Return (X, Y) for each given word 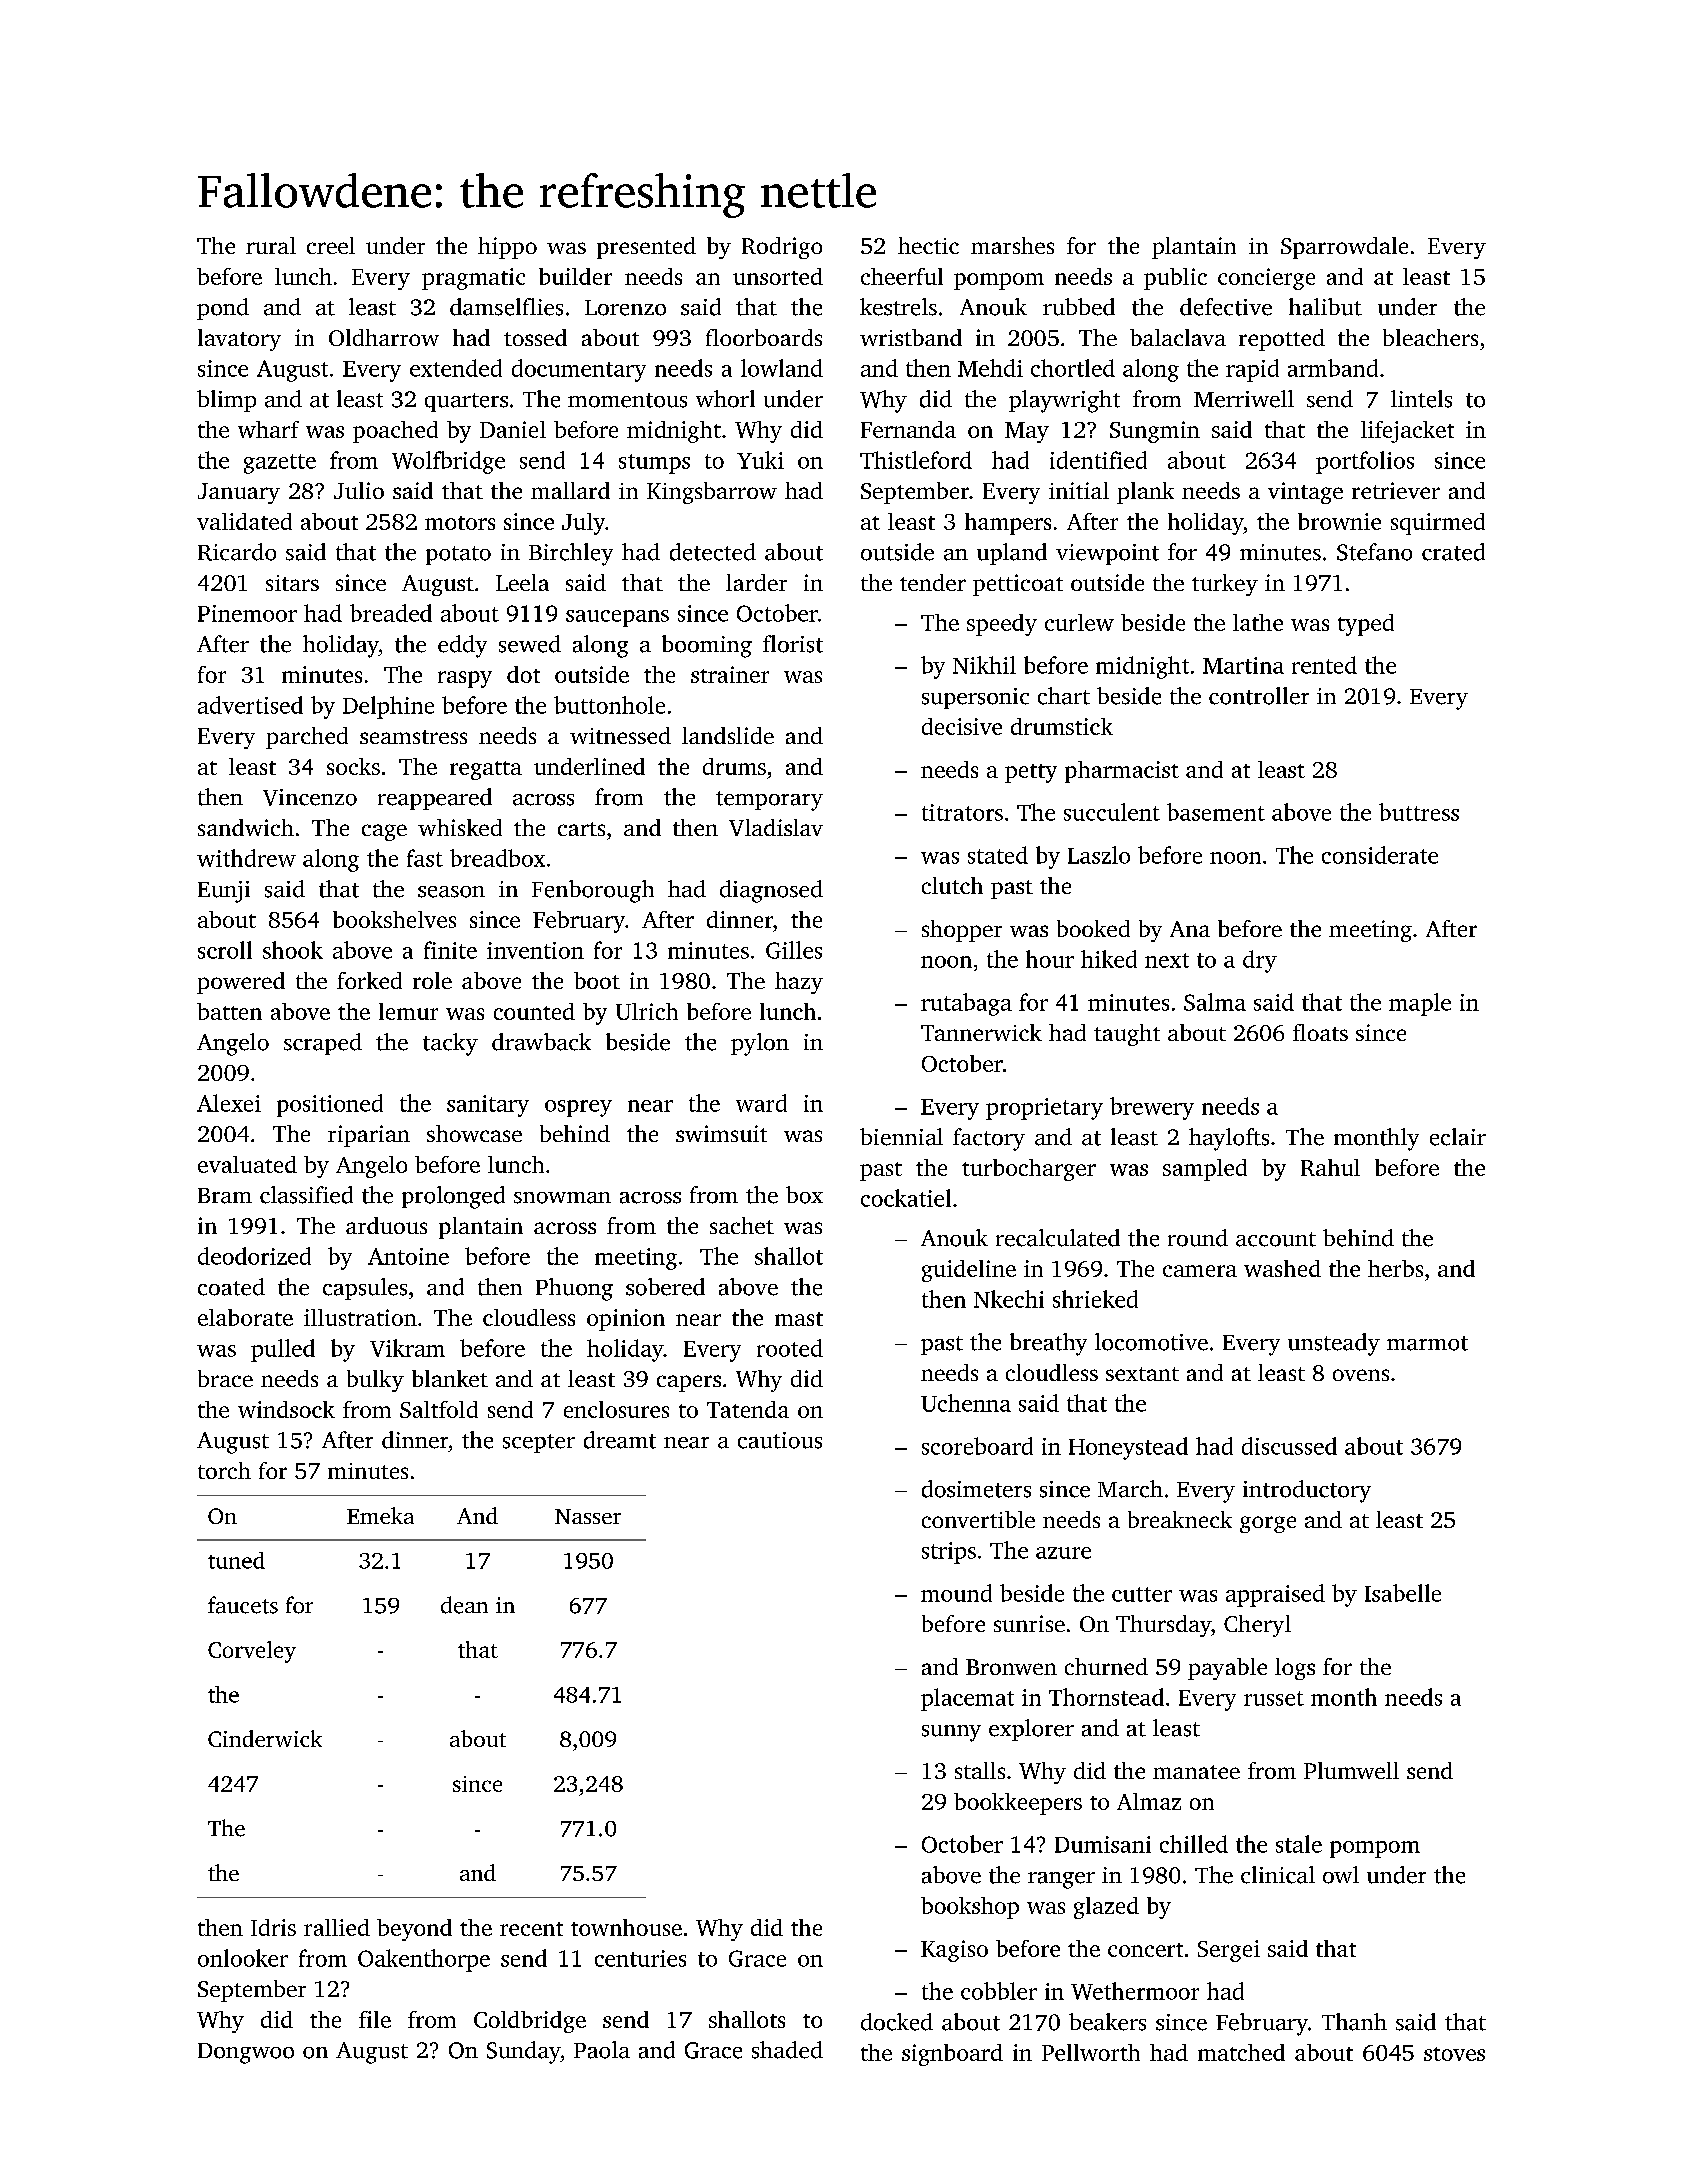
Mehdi (990, 368)
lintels (1421, 399)
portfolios (1365, 462)
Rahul (1330, 1167)
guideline (969, 1271)
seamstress (413, 737)
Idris (273, 1927)
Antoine (408, 1256)
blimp (226, 401)
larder (756, 582)
